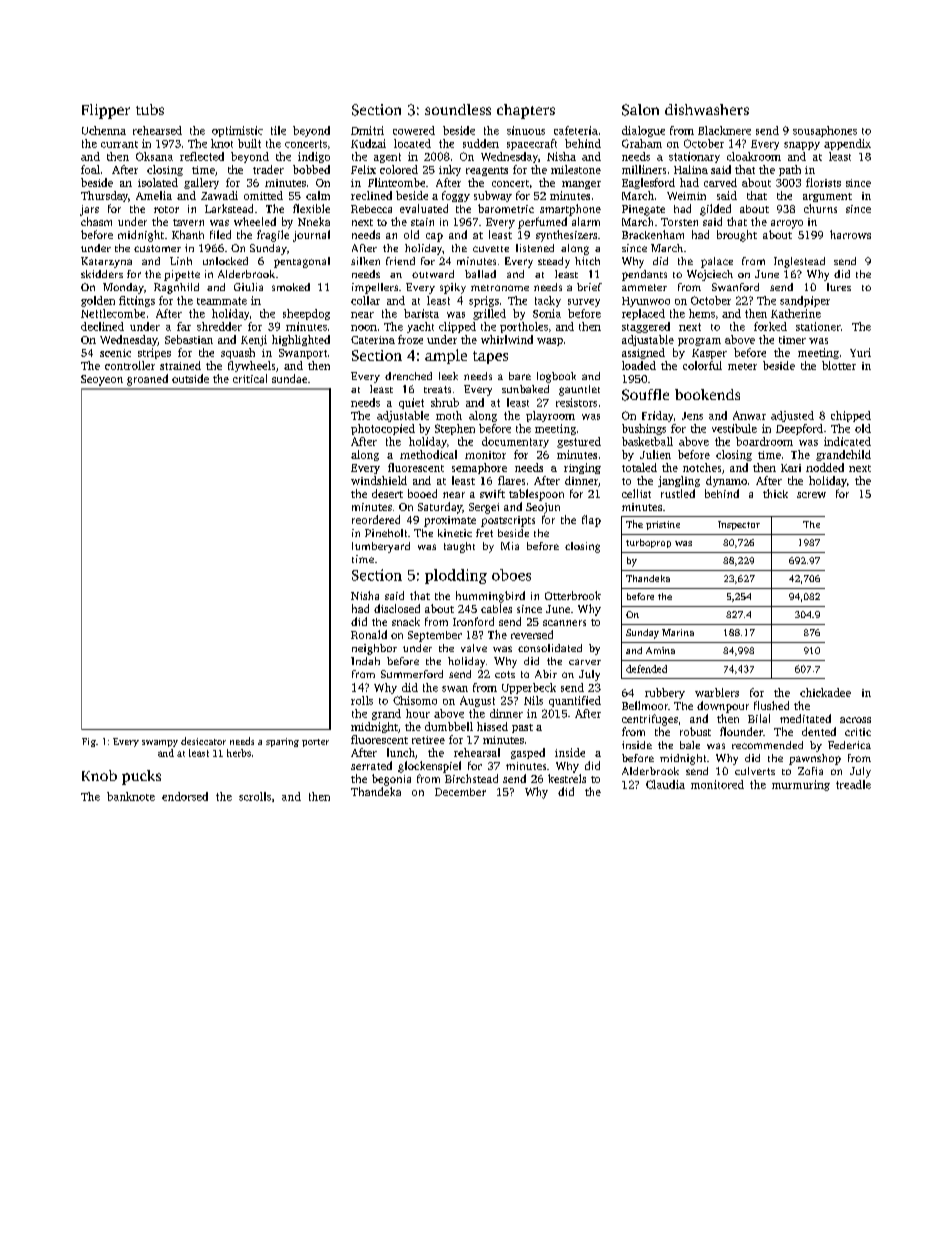 Image resolution: width=952 pixels, height=1233 pixels. I want to click on screw, so click(811, 495).
